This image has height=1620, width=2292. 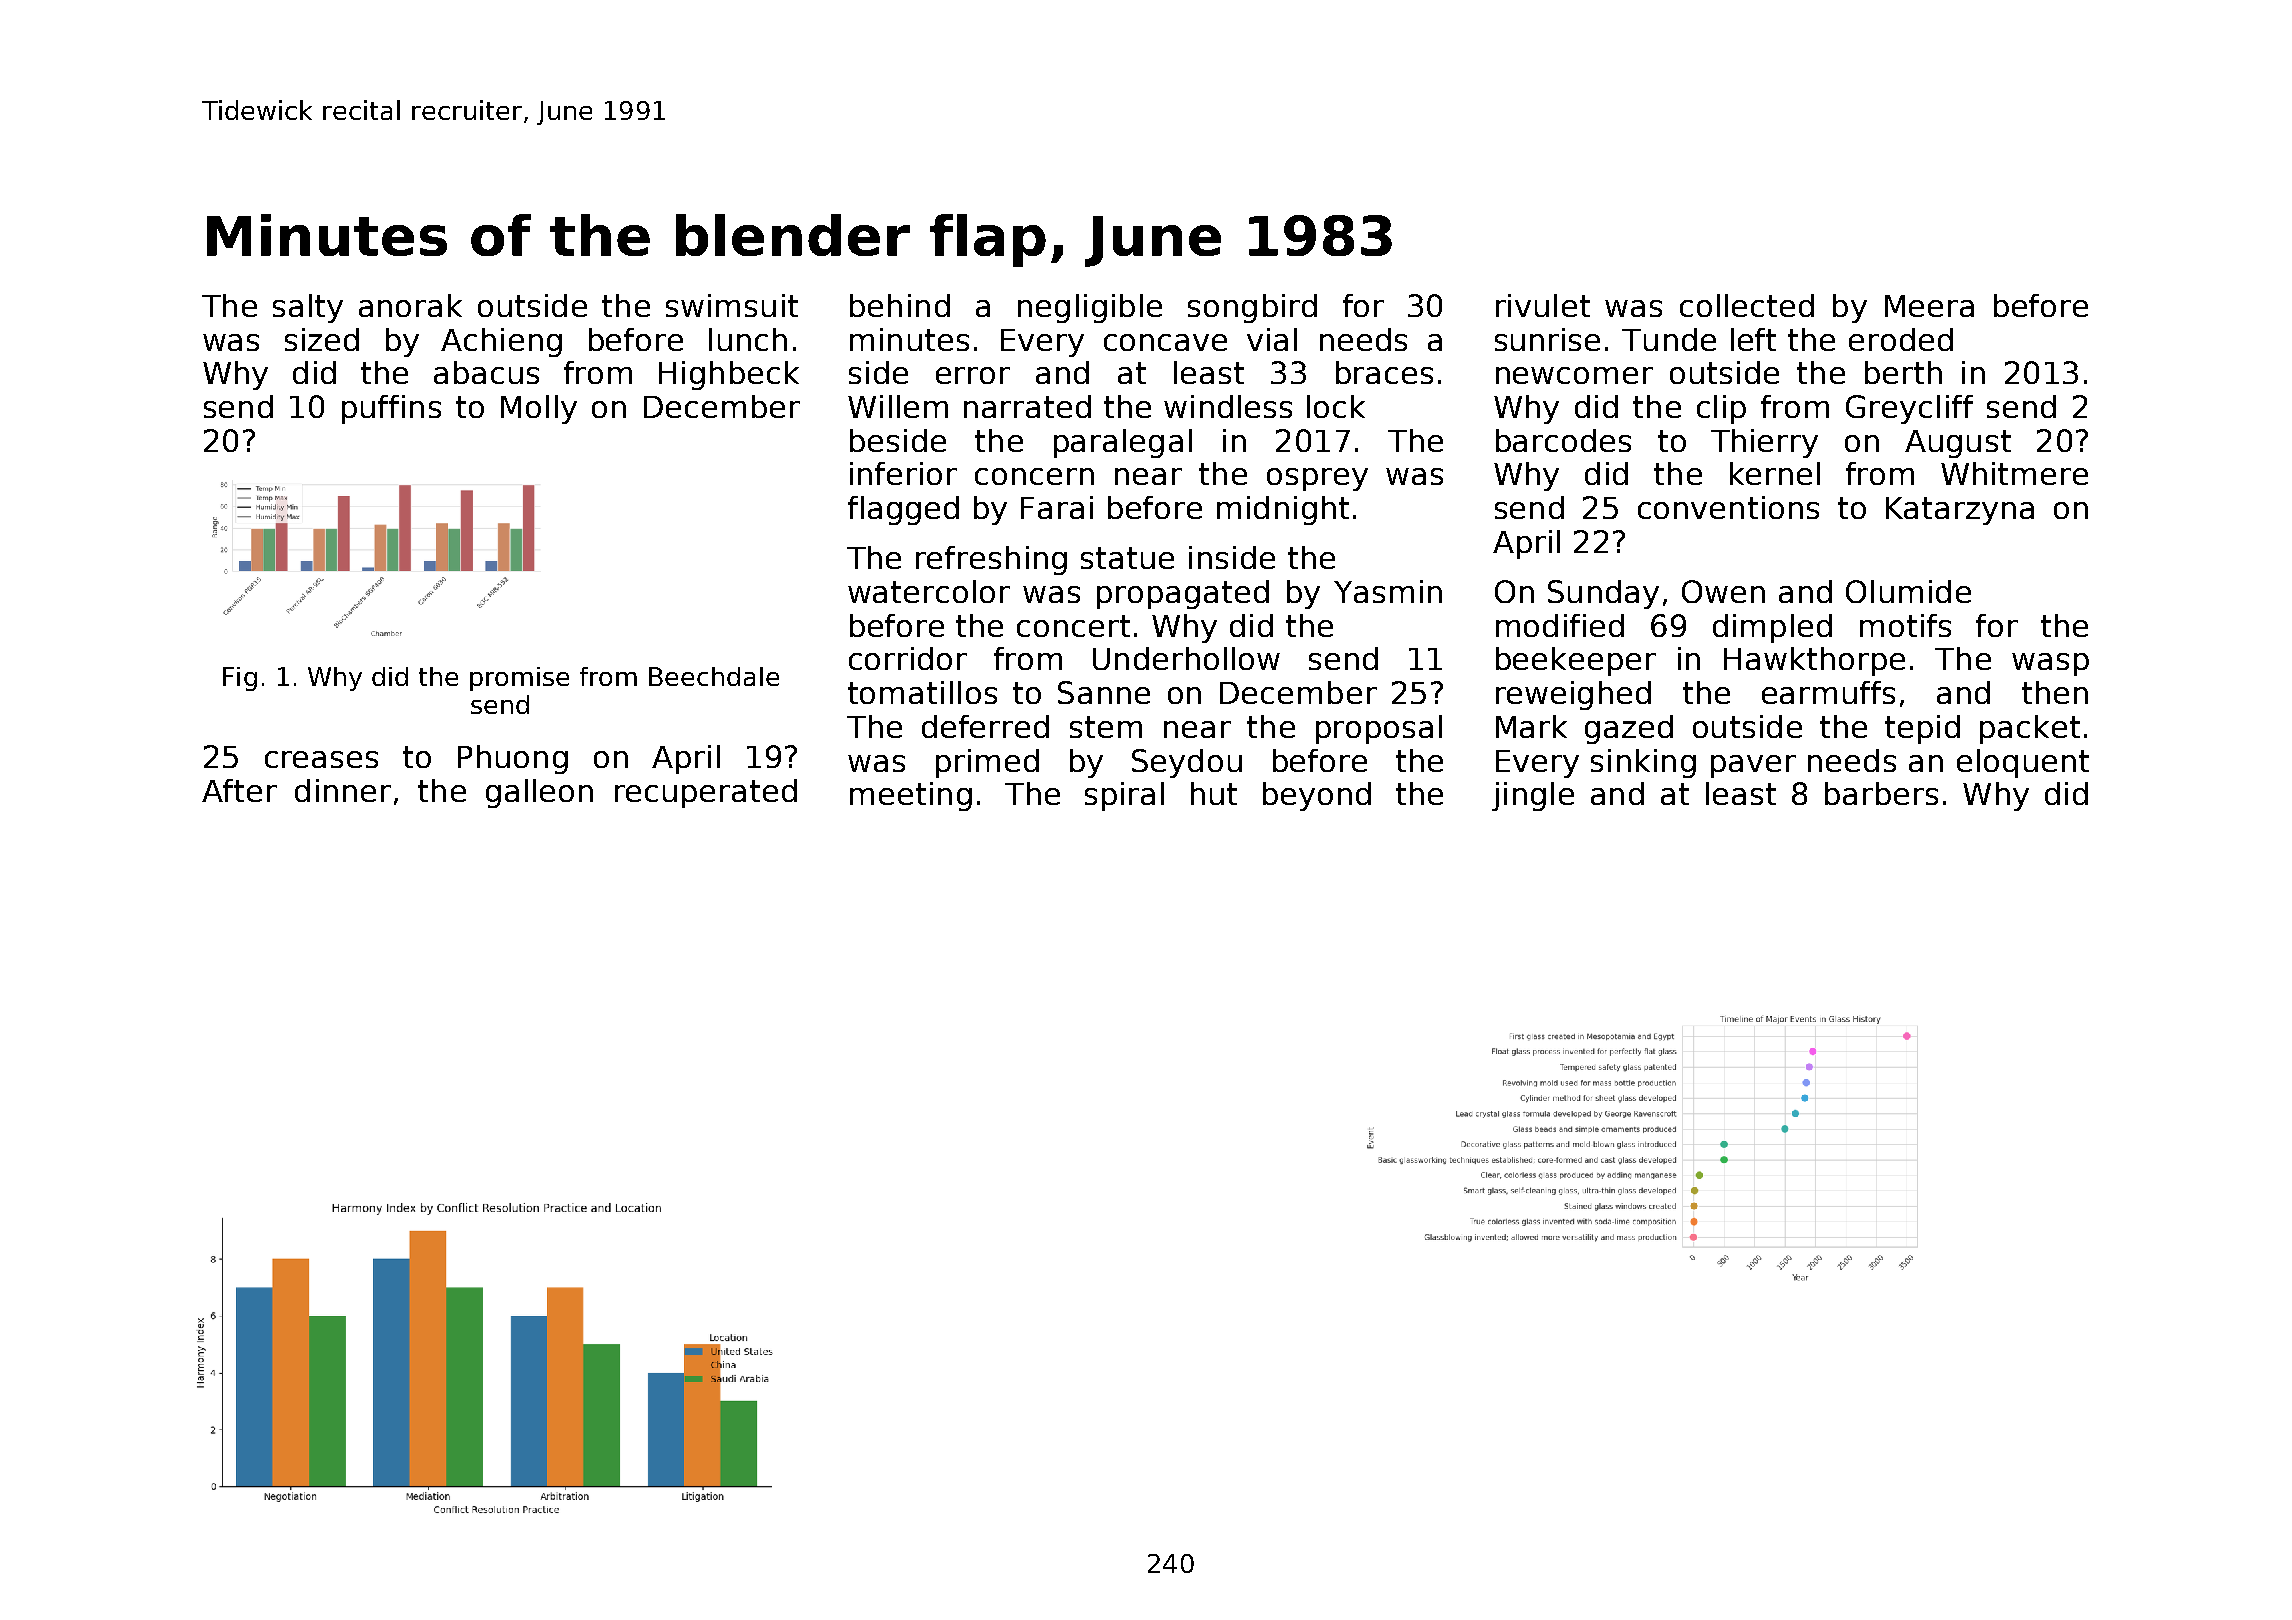 What do you see at coordinates (1560, 625) in the image?
I see `modified` at bounding box center [1560, 625].
